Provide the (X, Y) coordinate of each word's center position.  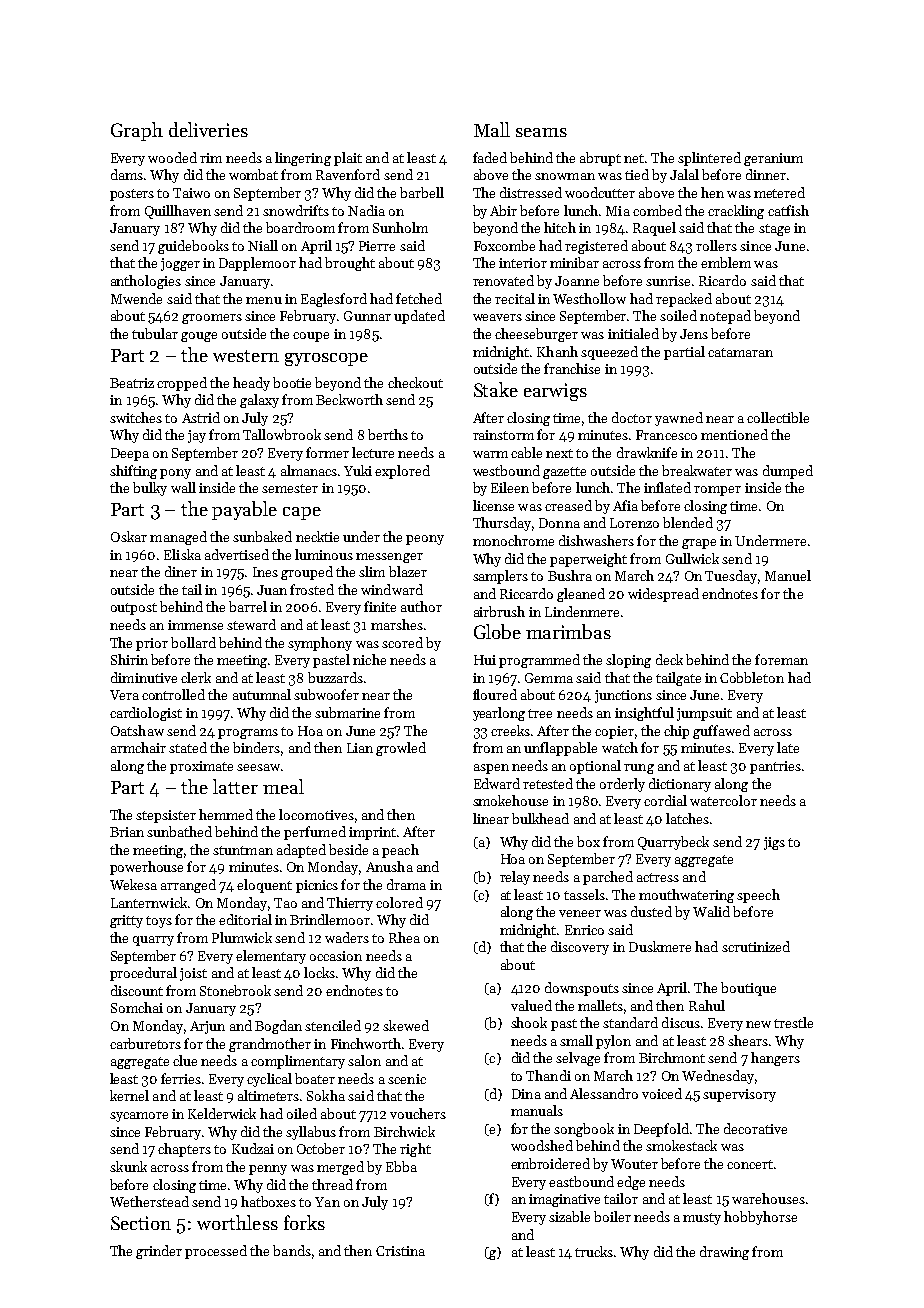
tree (540, 713)
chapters (184, 1150)
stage (774, 230)
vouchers (418, 1113)
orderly (622, 785)
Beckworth (349, 399)
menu (264, 300)
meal (283, 786)
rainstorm (503, 435)
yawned (679, 419)
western (246, 356)
